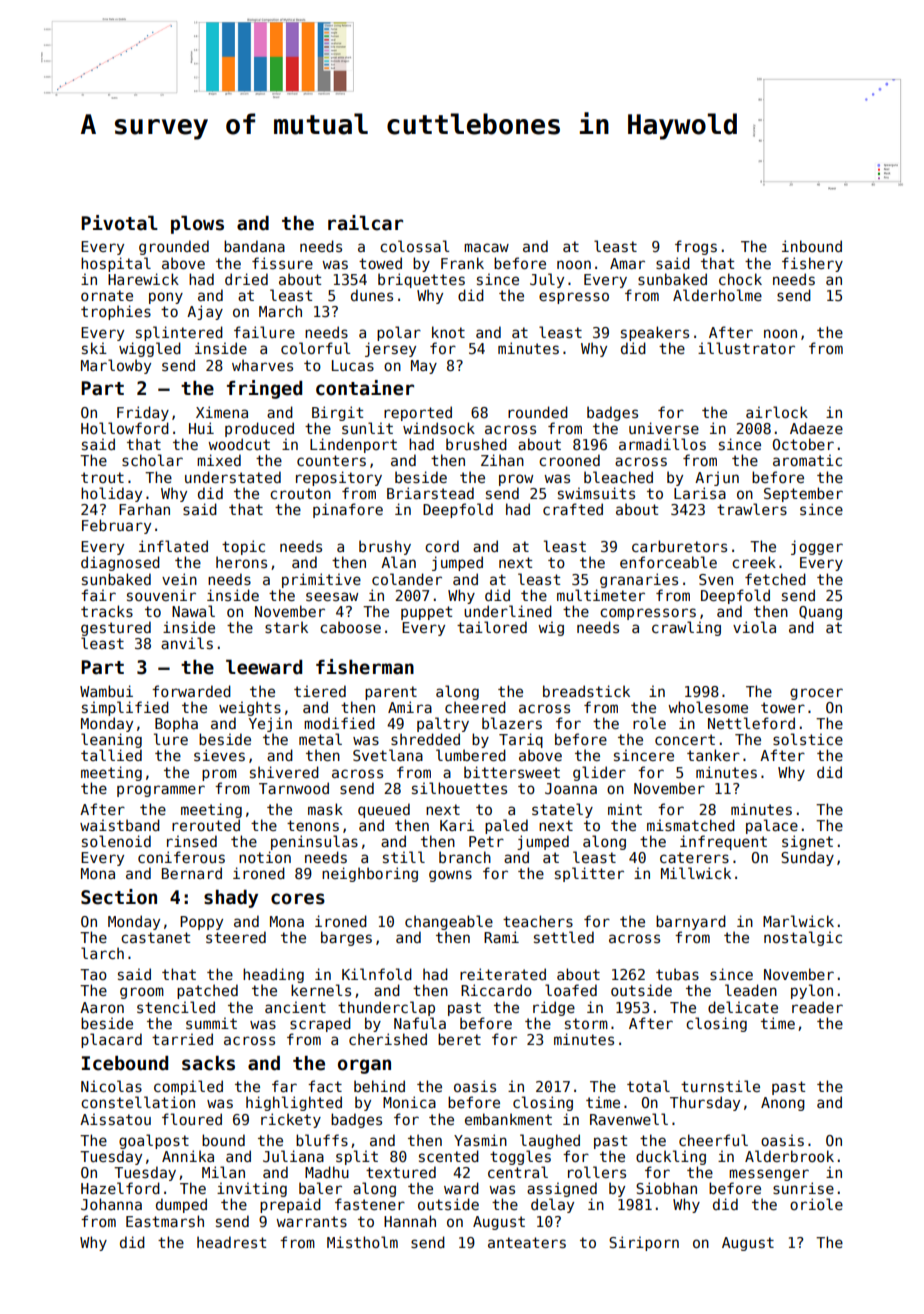 Image resolution: width=924 pixels, height=1314 pixels. What do you see at coordinates (362, 1242) in the screenshot?
I see `Mistholm` at bounding box center [362, 1242].
